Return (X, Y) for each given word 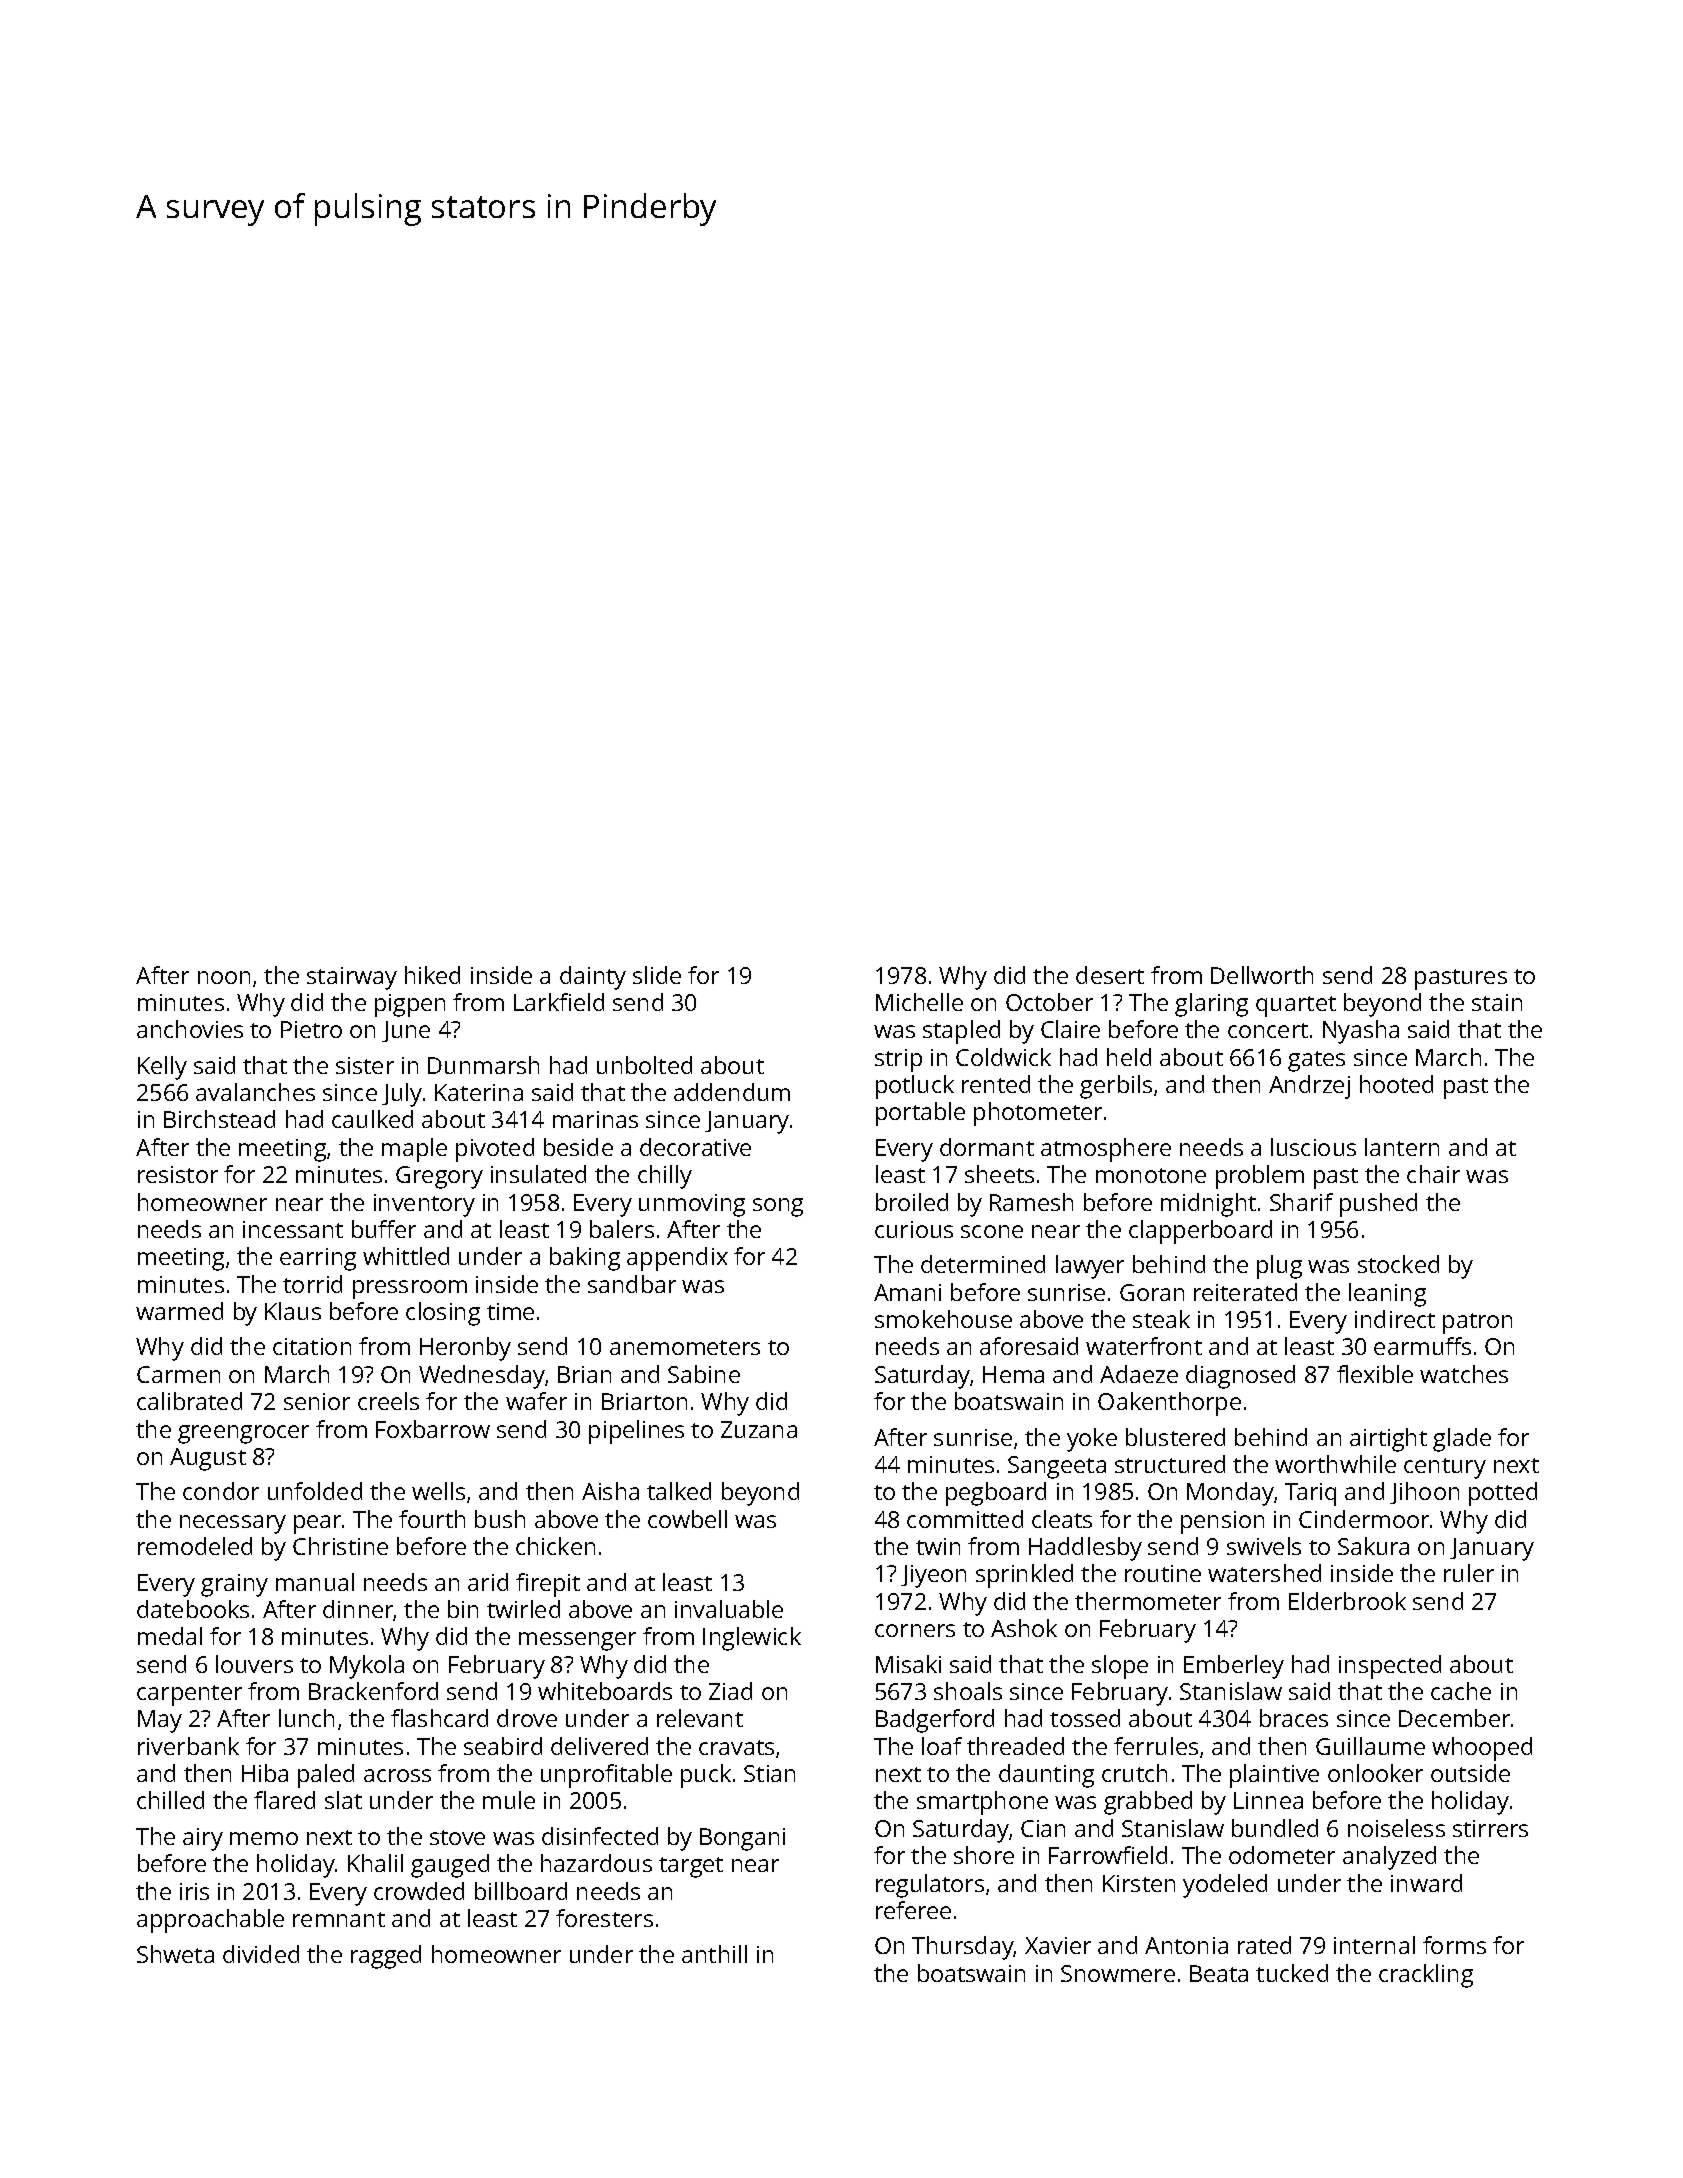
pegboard (996, 1494)
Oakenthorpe (1169, 1404)
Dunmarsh (483, 1065)
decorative (695, 1147)
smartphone (982, 1803)
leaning (1387, 1295)
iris (194, 1891)
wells (438, 1491)
